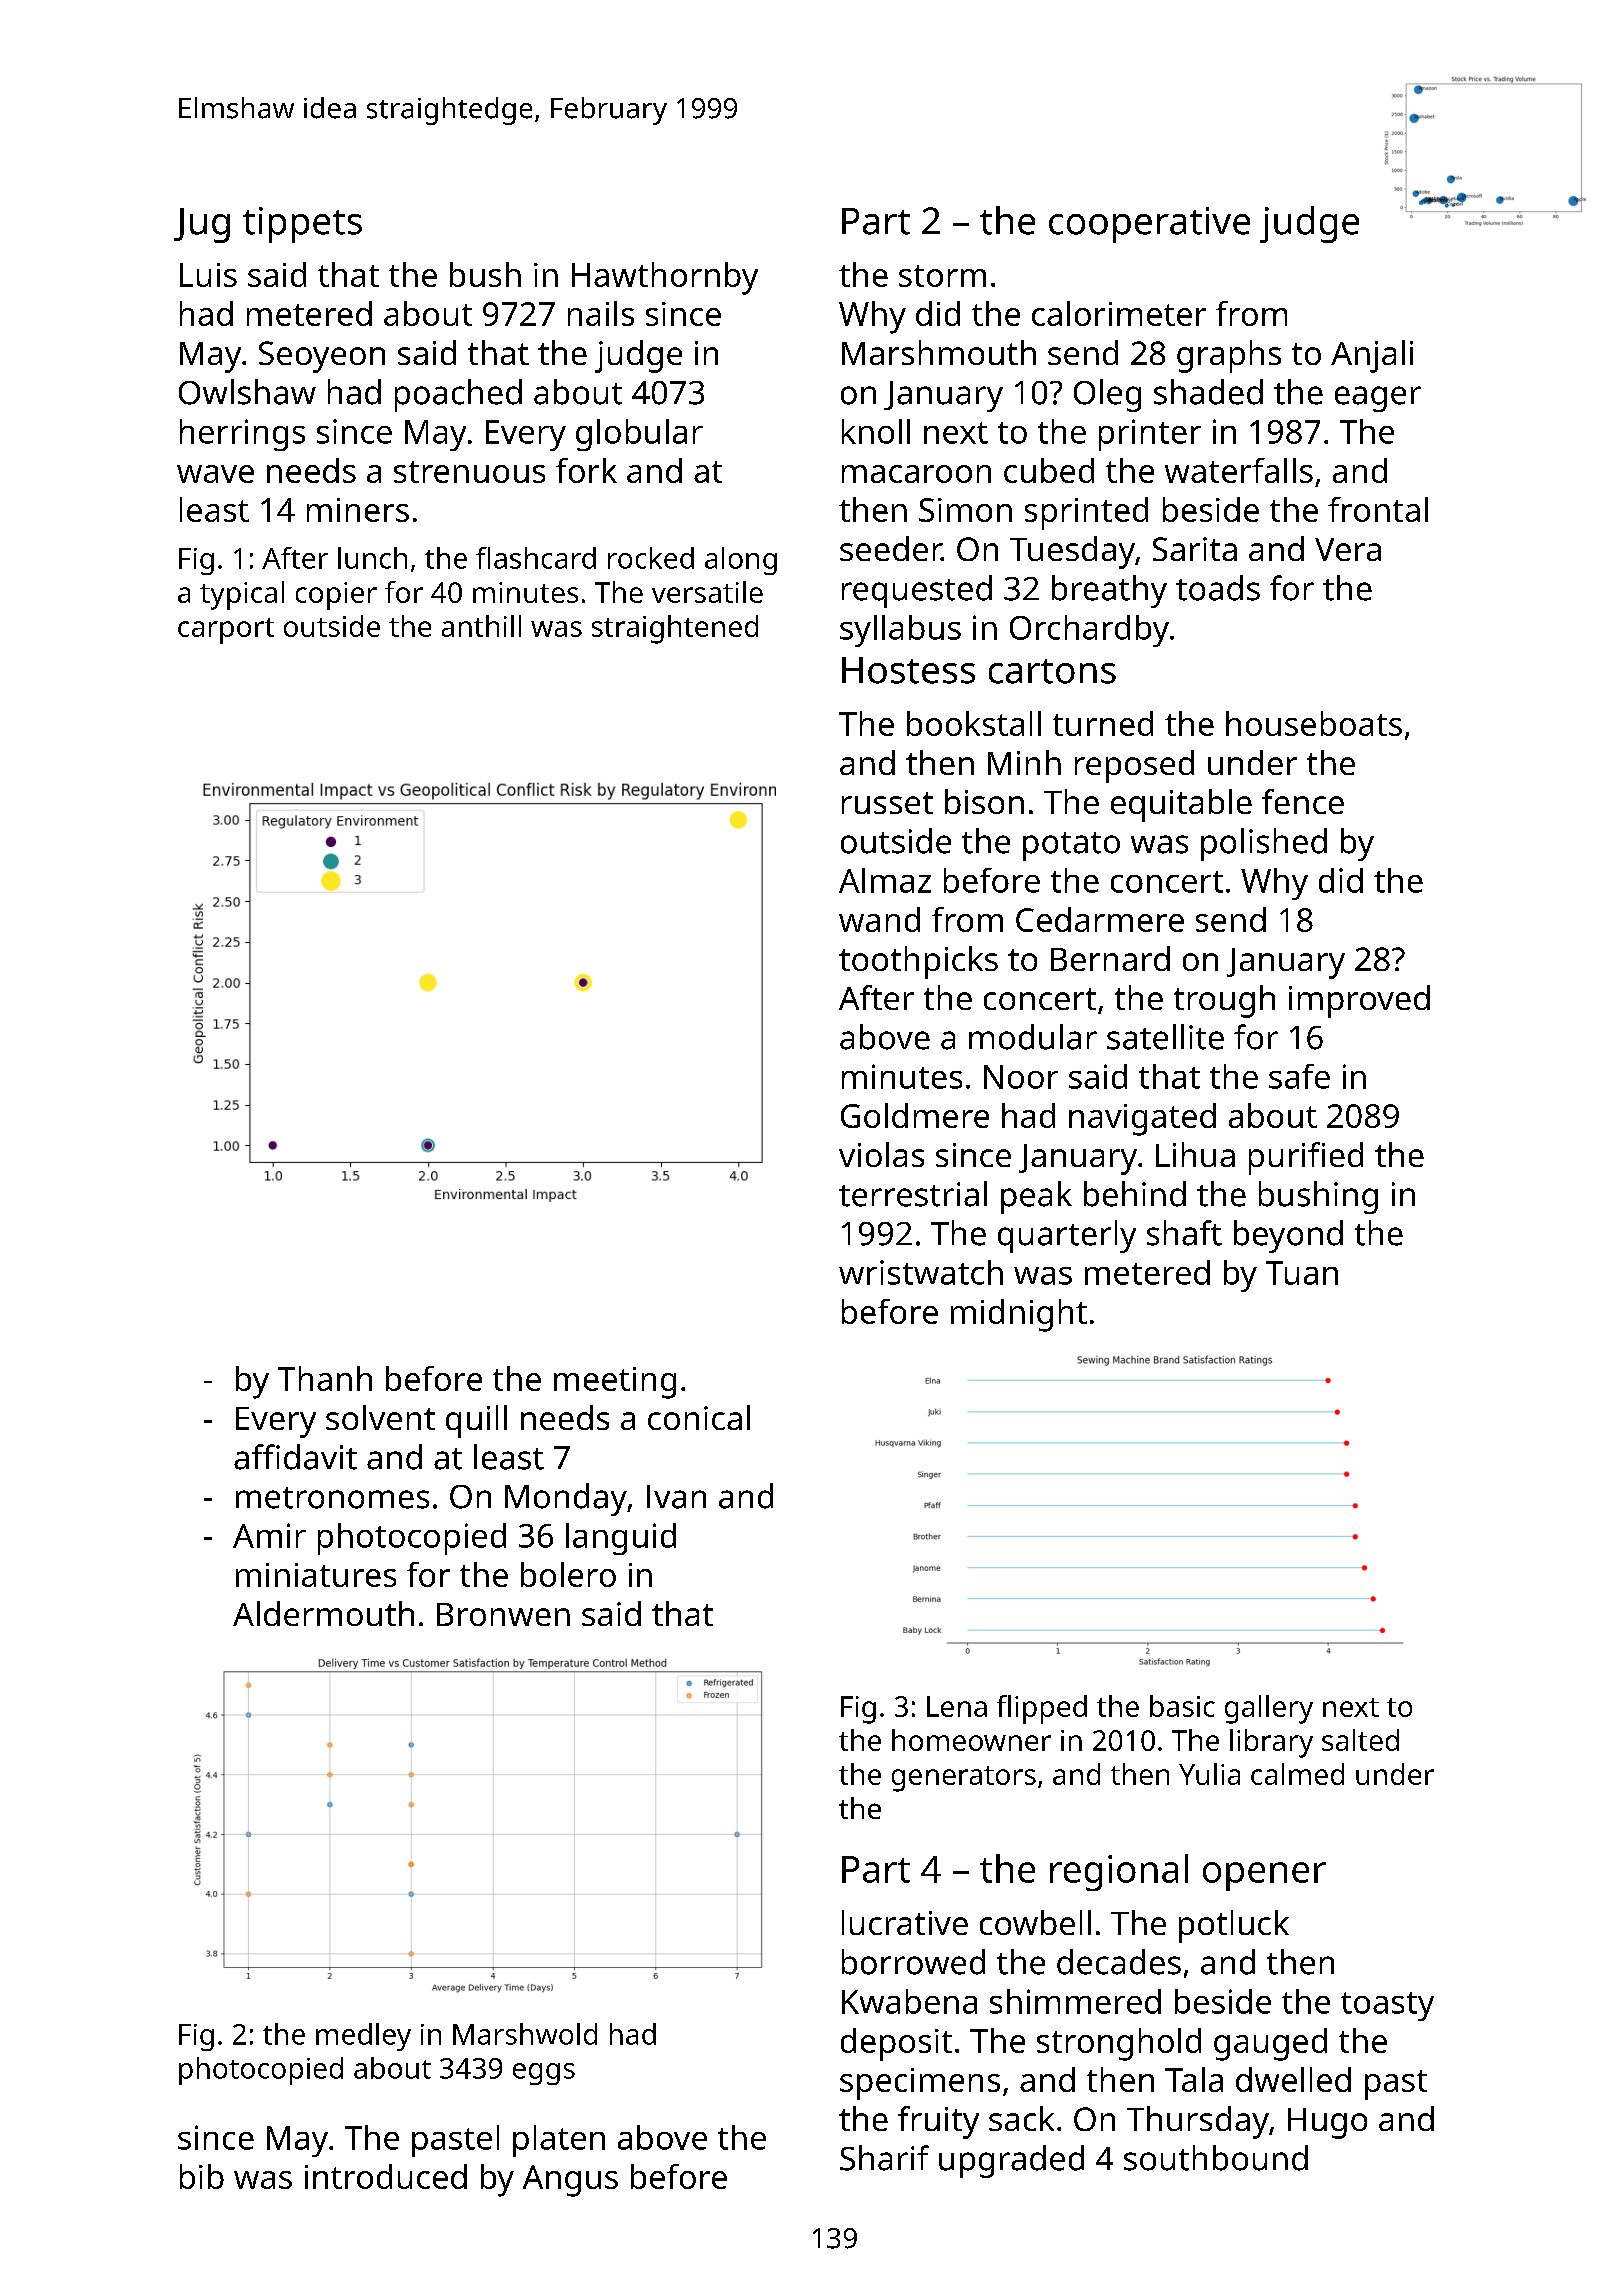 The image size is (1620, 2292). What do you see at coordinates (302, 225) in the screenshot?
I see `tippets` at bounding box center [302, 225].
